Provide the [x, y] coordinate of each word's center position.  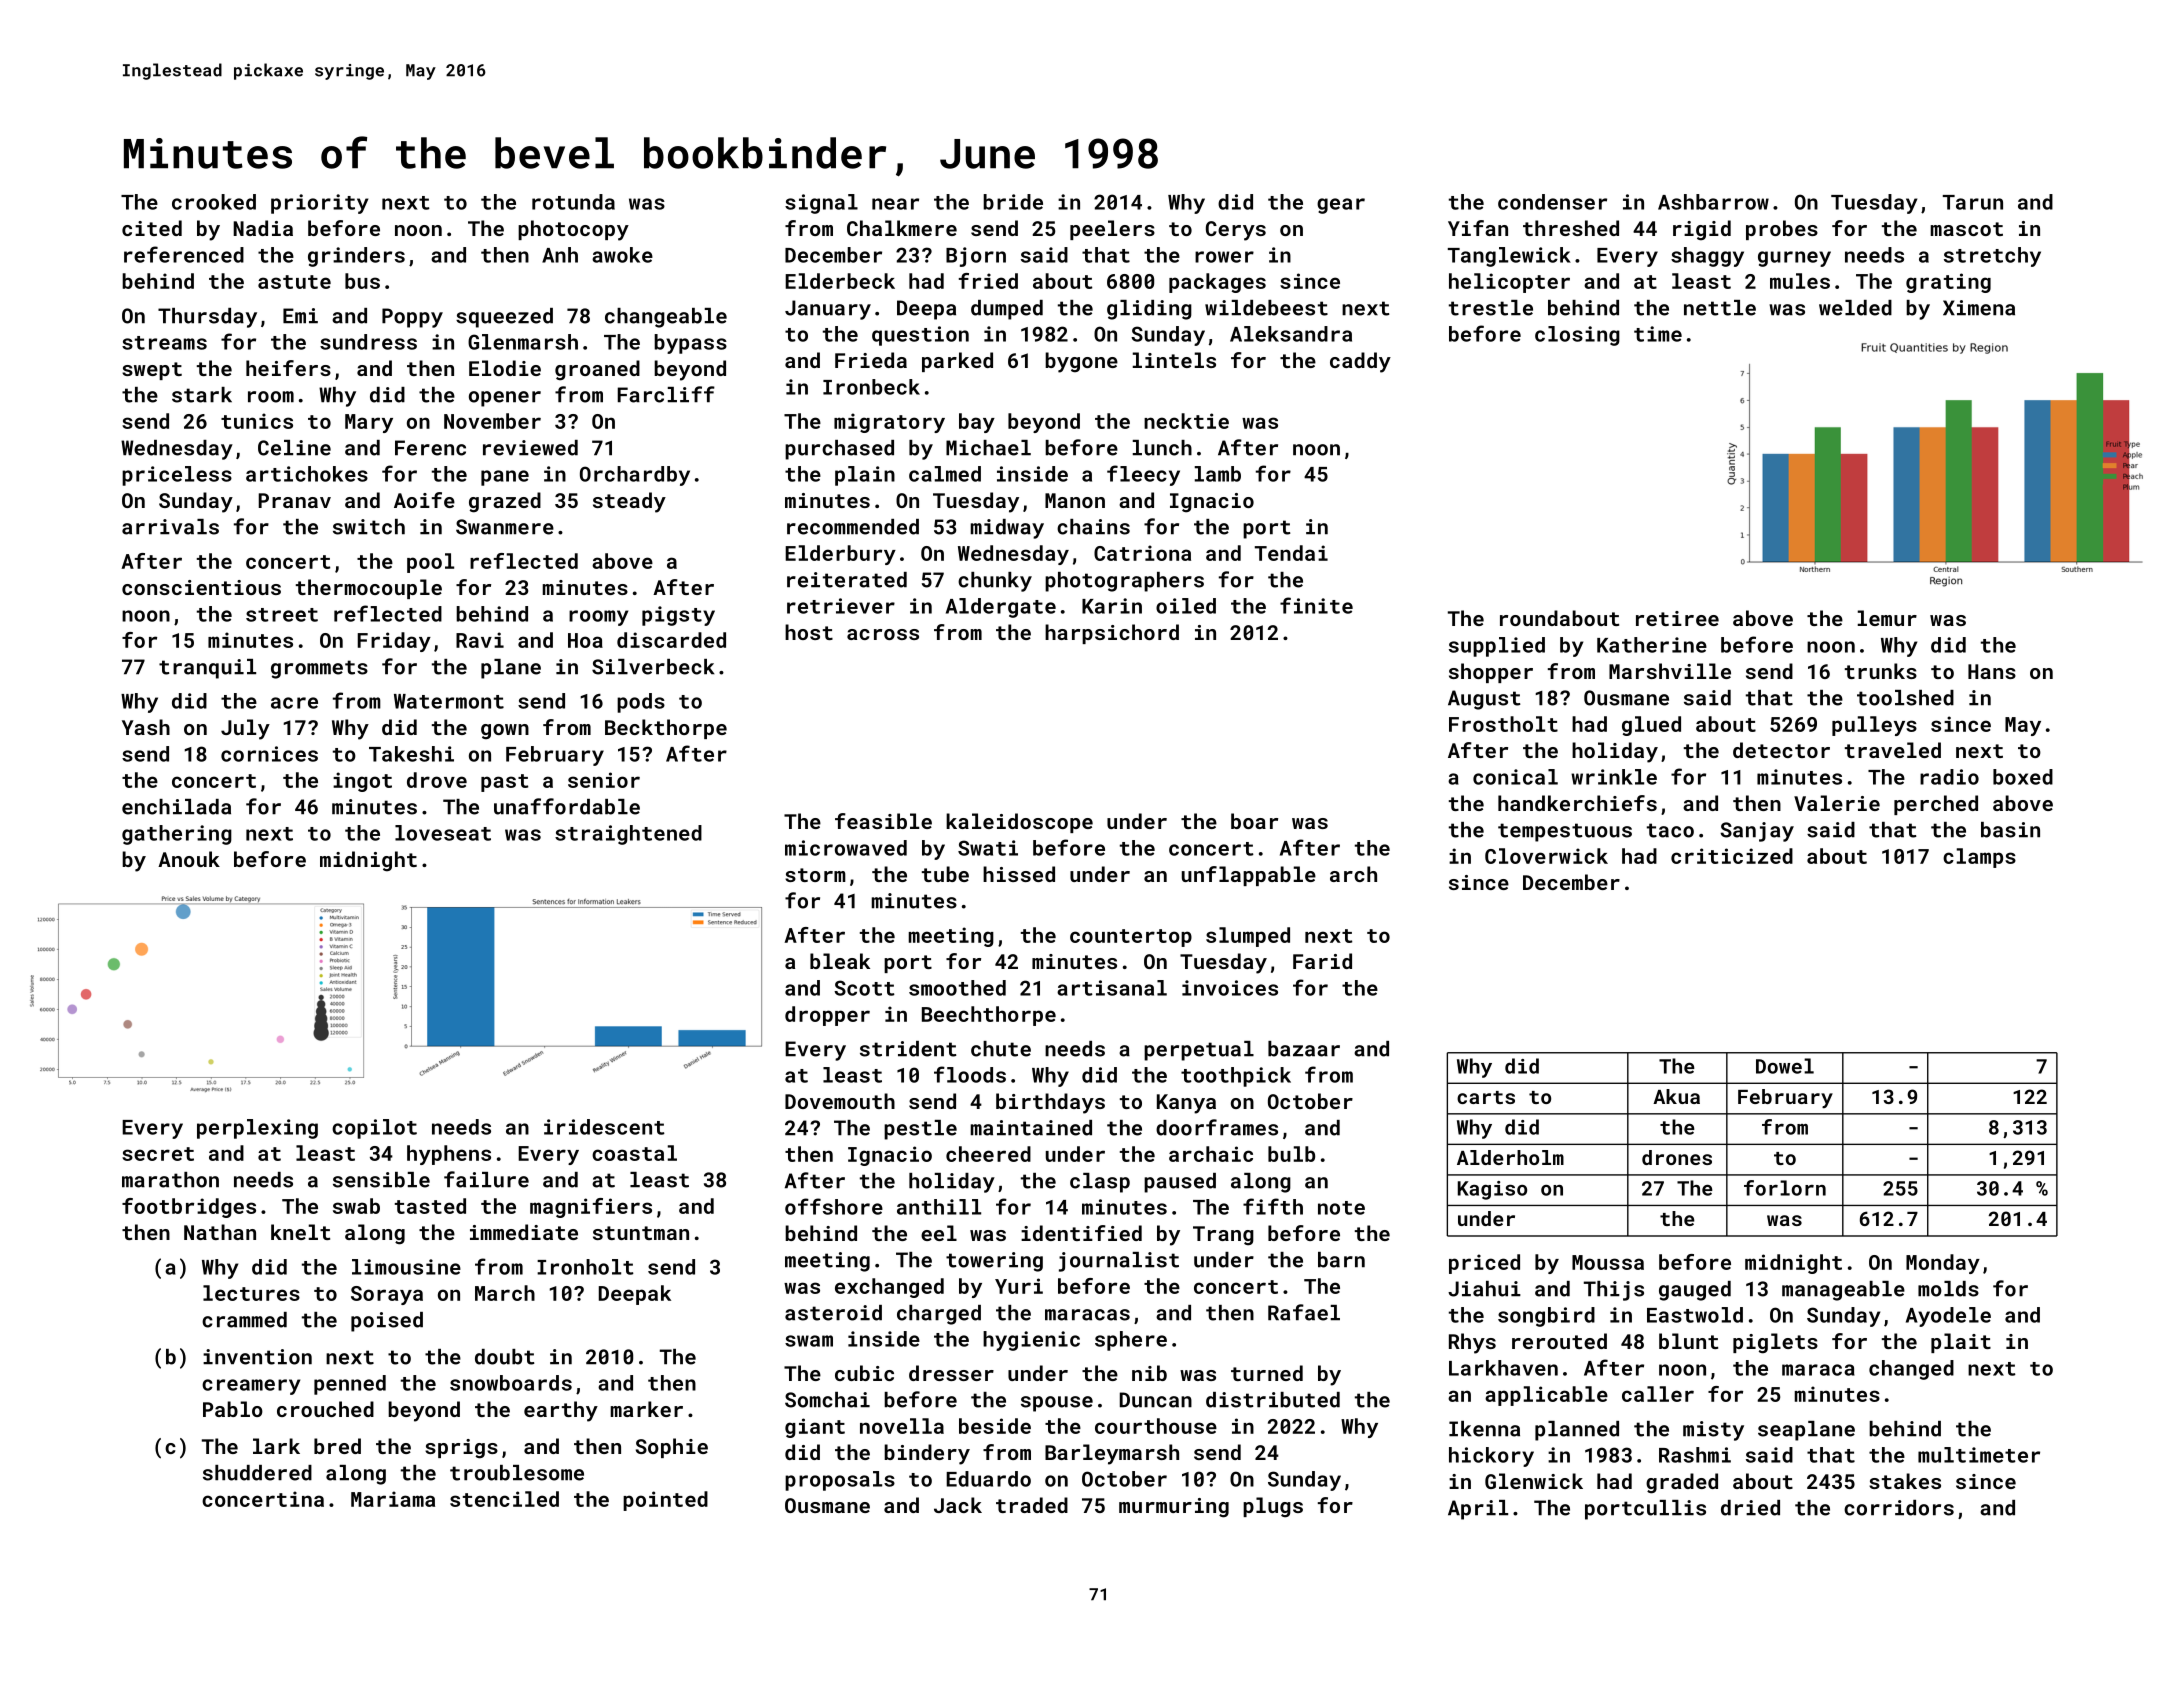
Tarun [1973, 202]
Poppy [412, 318]
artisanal [1112, 988]
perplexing [257, 1129]
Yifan [1478, 228]
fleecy [1143, 475]
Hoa [585, 640]
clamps [1979, 858]
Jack [958, 1505]
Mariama [393, 1499]
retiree [1677, 618]
